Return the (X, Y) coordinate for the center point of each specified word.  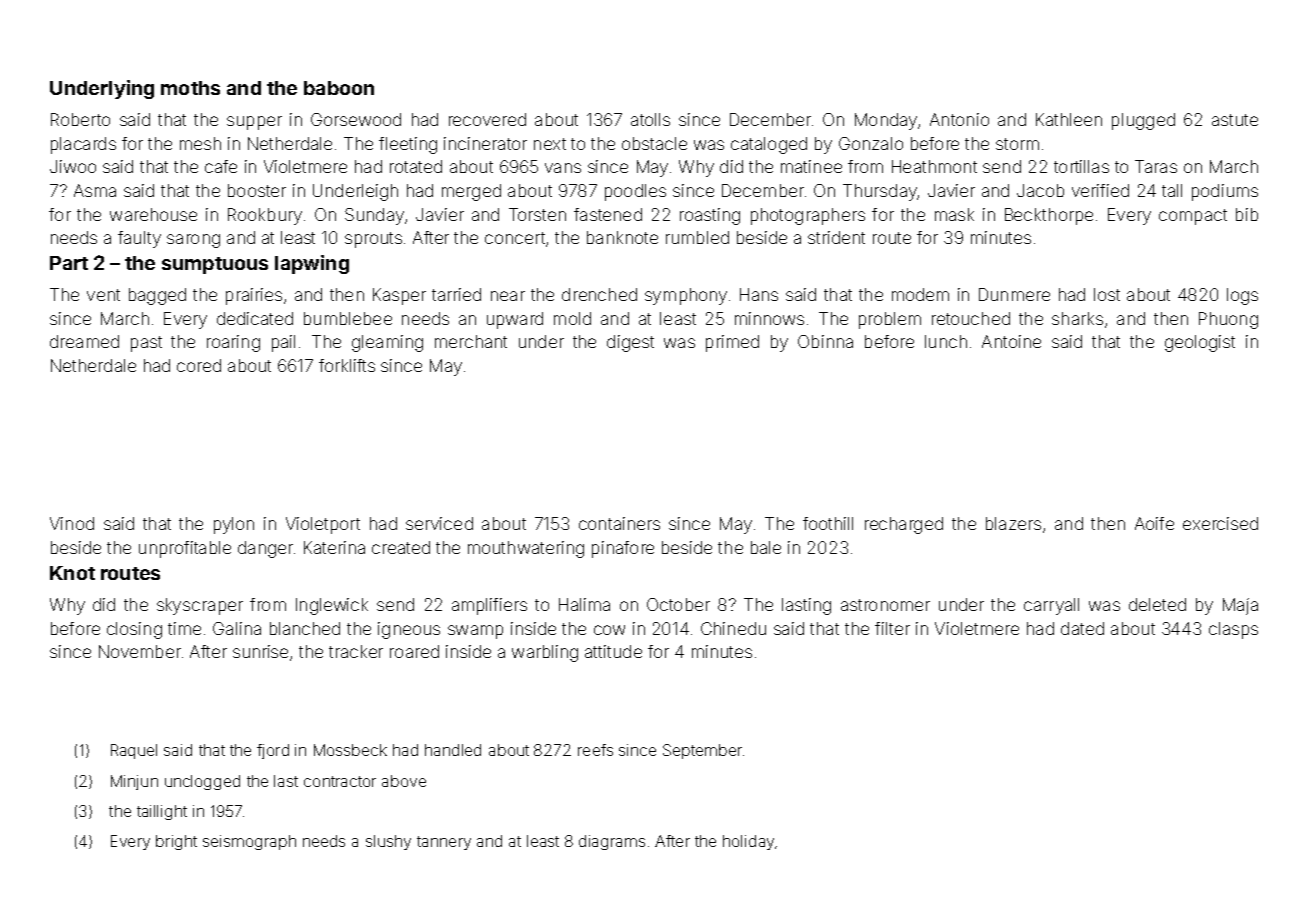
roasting (710, 216)
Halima (584, 604)
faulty (139, 239)
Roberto (80, 119)
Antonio (959, 119)
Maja (1240, 606)
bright (176, 842)
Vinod (72, 523)
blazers (1013, 523)
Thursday (880, 192)
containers (619, 523)
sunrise (260, 651)
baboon (339, 88)
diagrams (612, 842)
